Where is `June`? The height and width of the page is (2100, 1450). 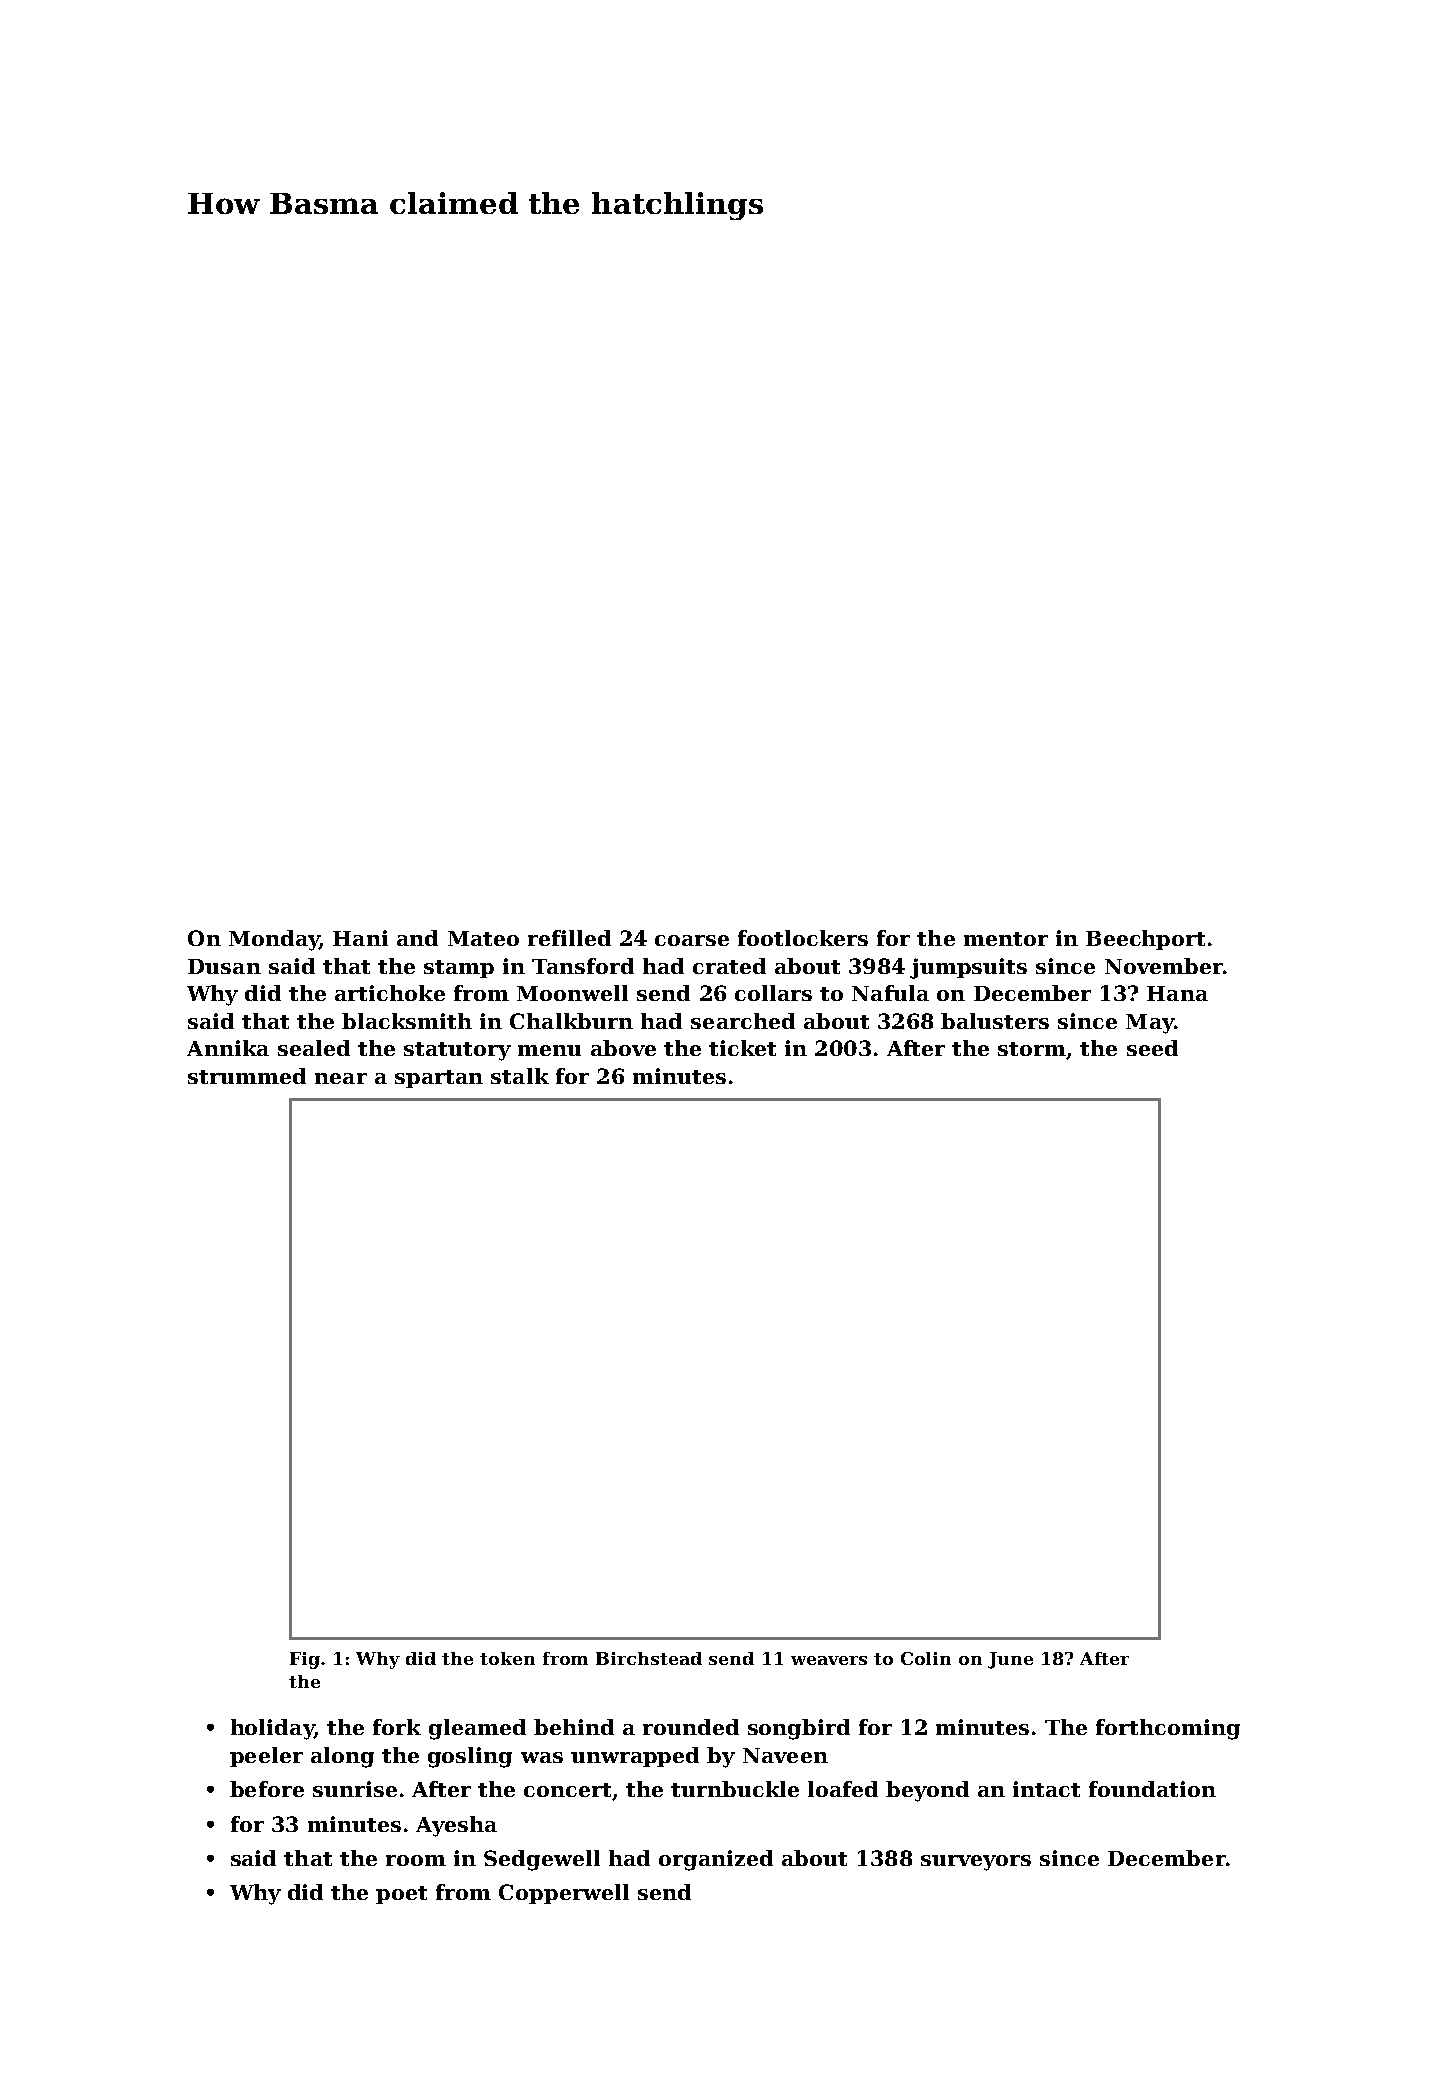 June is located at coordinates (1010, 1660).
